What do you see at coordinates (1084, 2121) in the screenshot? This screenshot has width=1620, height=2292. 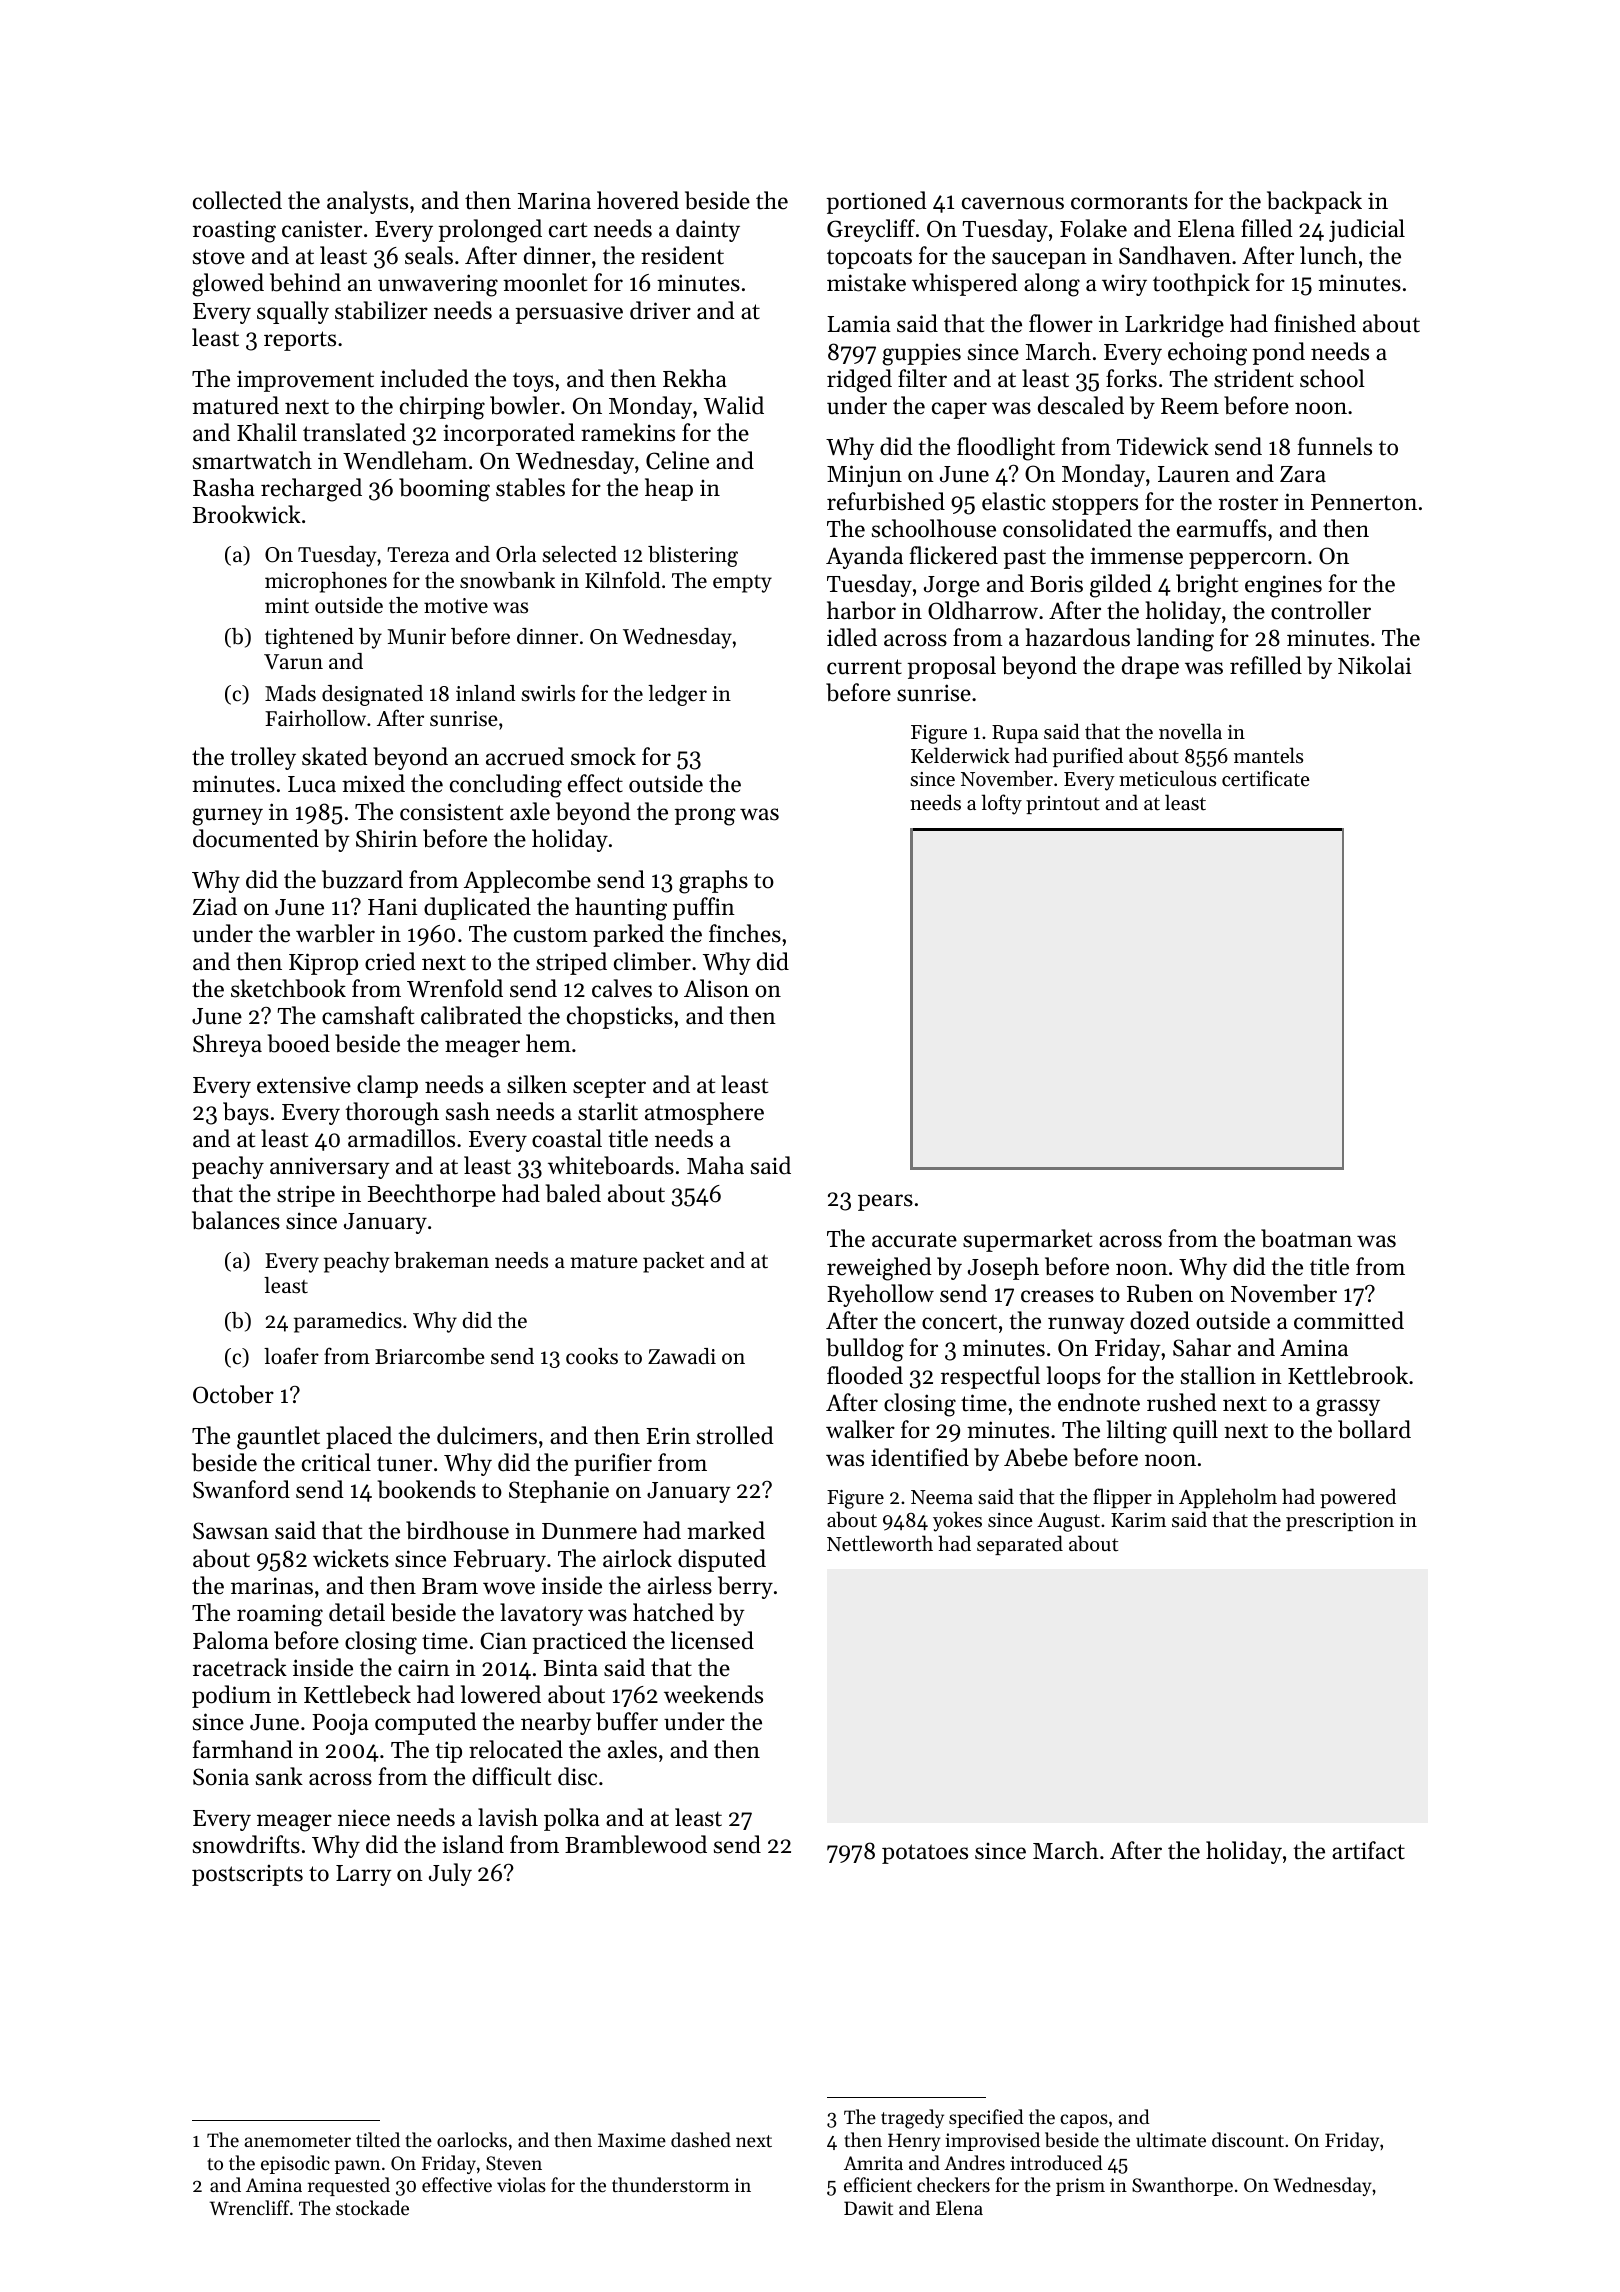 I see `capos` at bounding box center [1084, 2121].
